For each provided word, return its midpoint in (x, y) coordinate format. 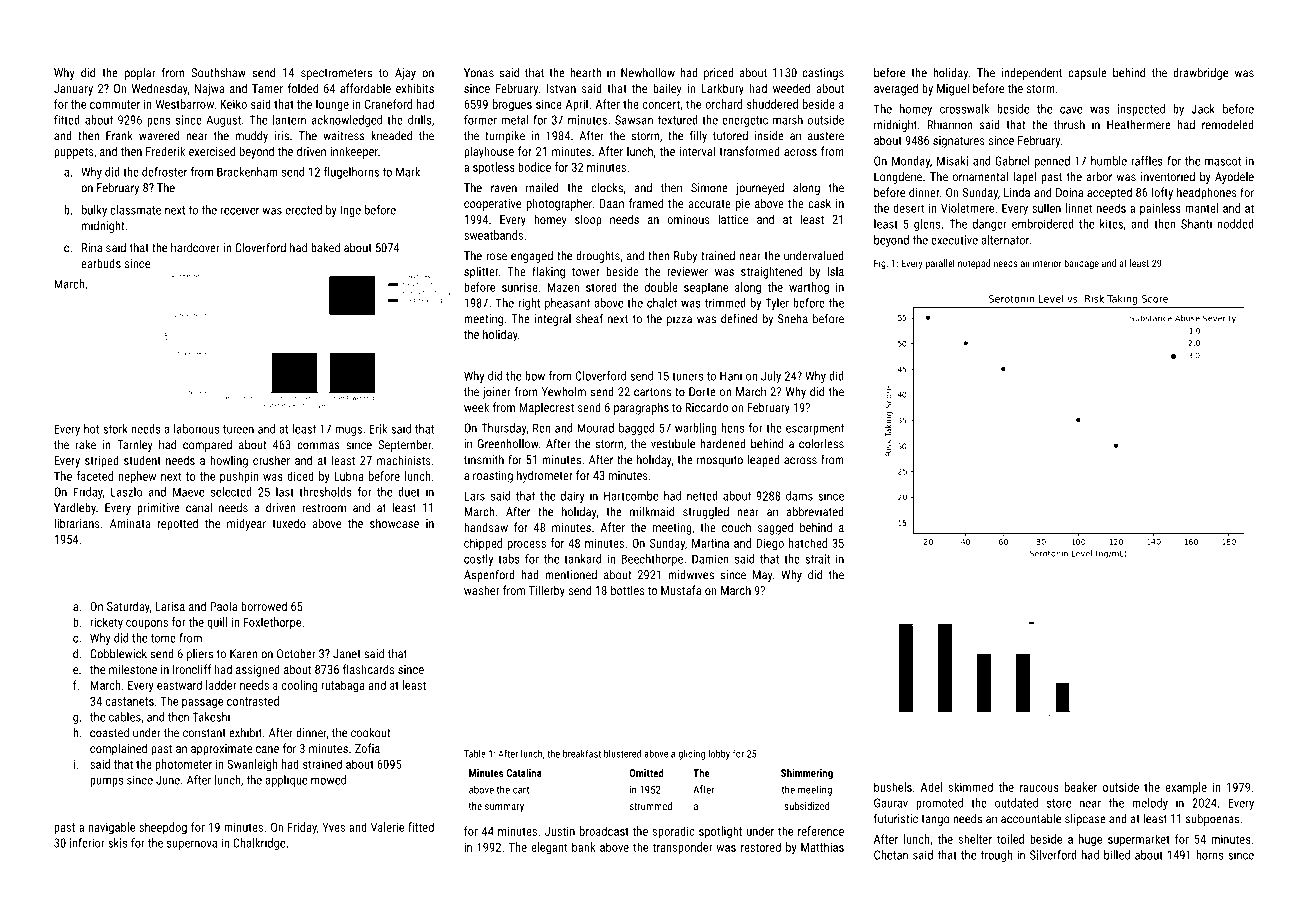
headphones (1207, 193)
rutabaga (342, 686)
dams (799, 496)
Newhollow (648, 73)
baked (325, 248)
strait (817, 559)
